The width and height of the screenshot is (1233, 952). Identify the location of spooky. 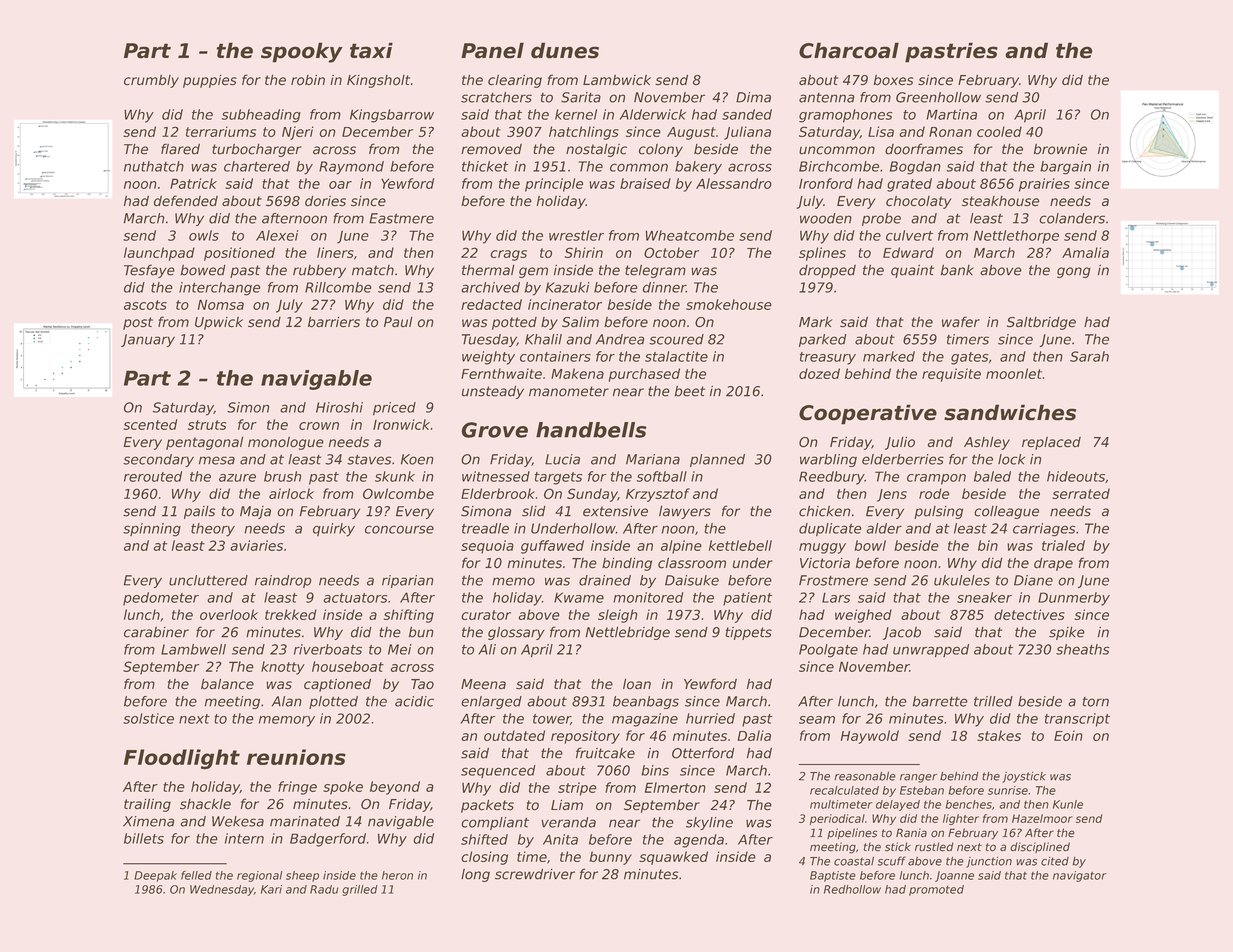
(302, 52).
